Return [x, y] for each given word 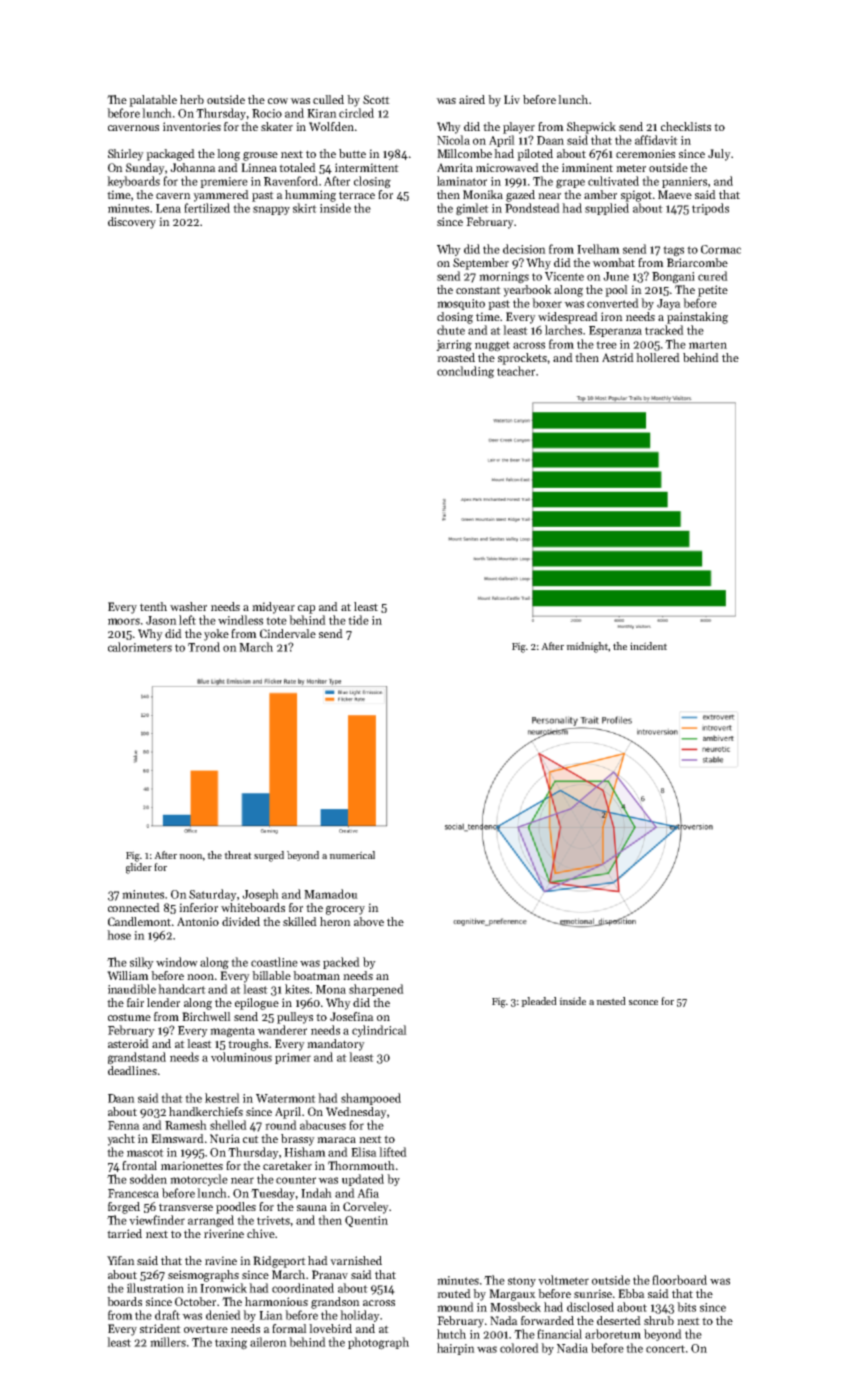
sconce [643, 1002]
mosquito [461, 304]
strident [160, 1328]
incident [648, 646]
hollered [658, 357]
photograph [378, 1343]
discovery [132, 223]
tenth [153, 606]
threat [238, 855]
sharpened [376, 990]
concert [665, 1349]
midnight [587, 647]
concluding [465, 372]
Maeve [675, 194]
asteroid [128, 1043]
